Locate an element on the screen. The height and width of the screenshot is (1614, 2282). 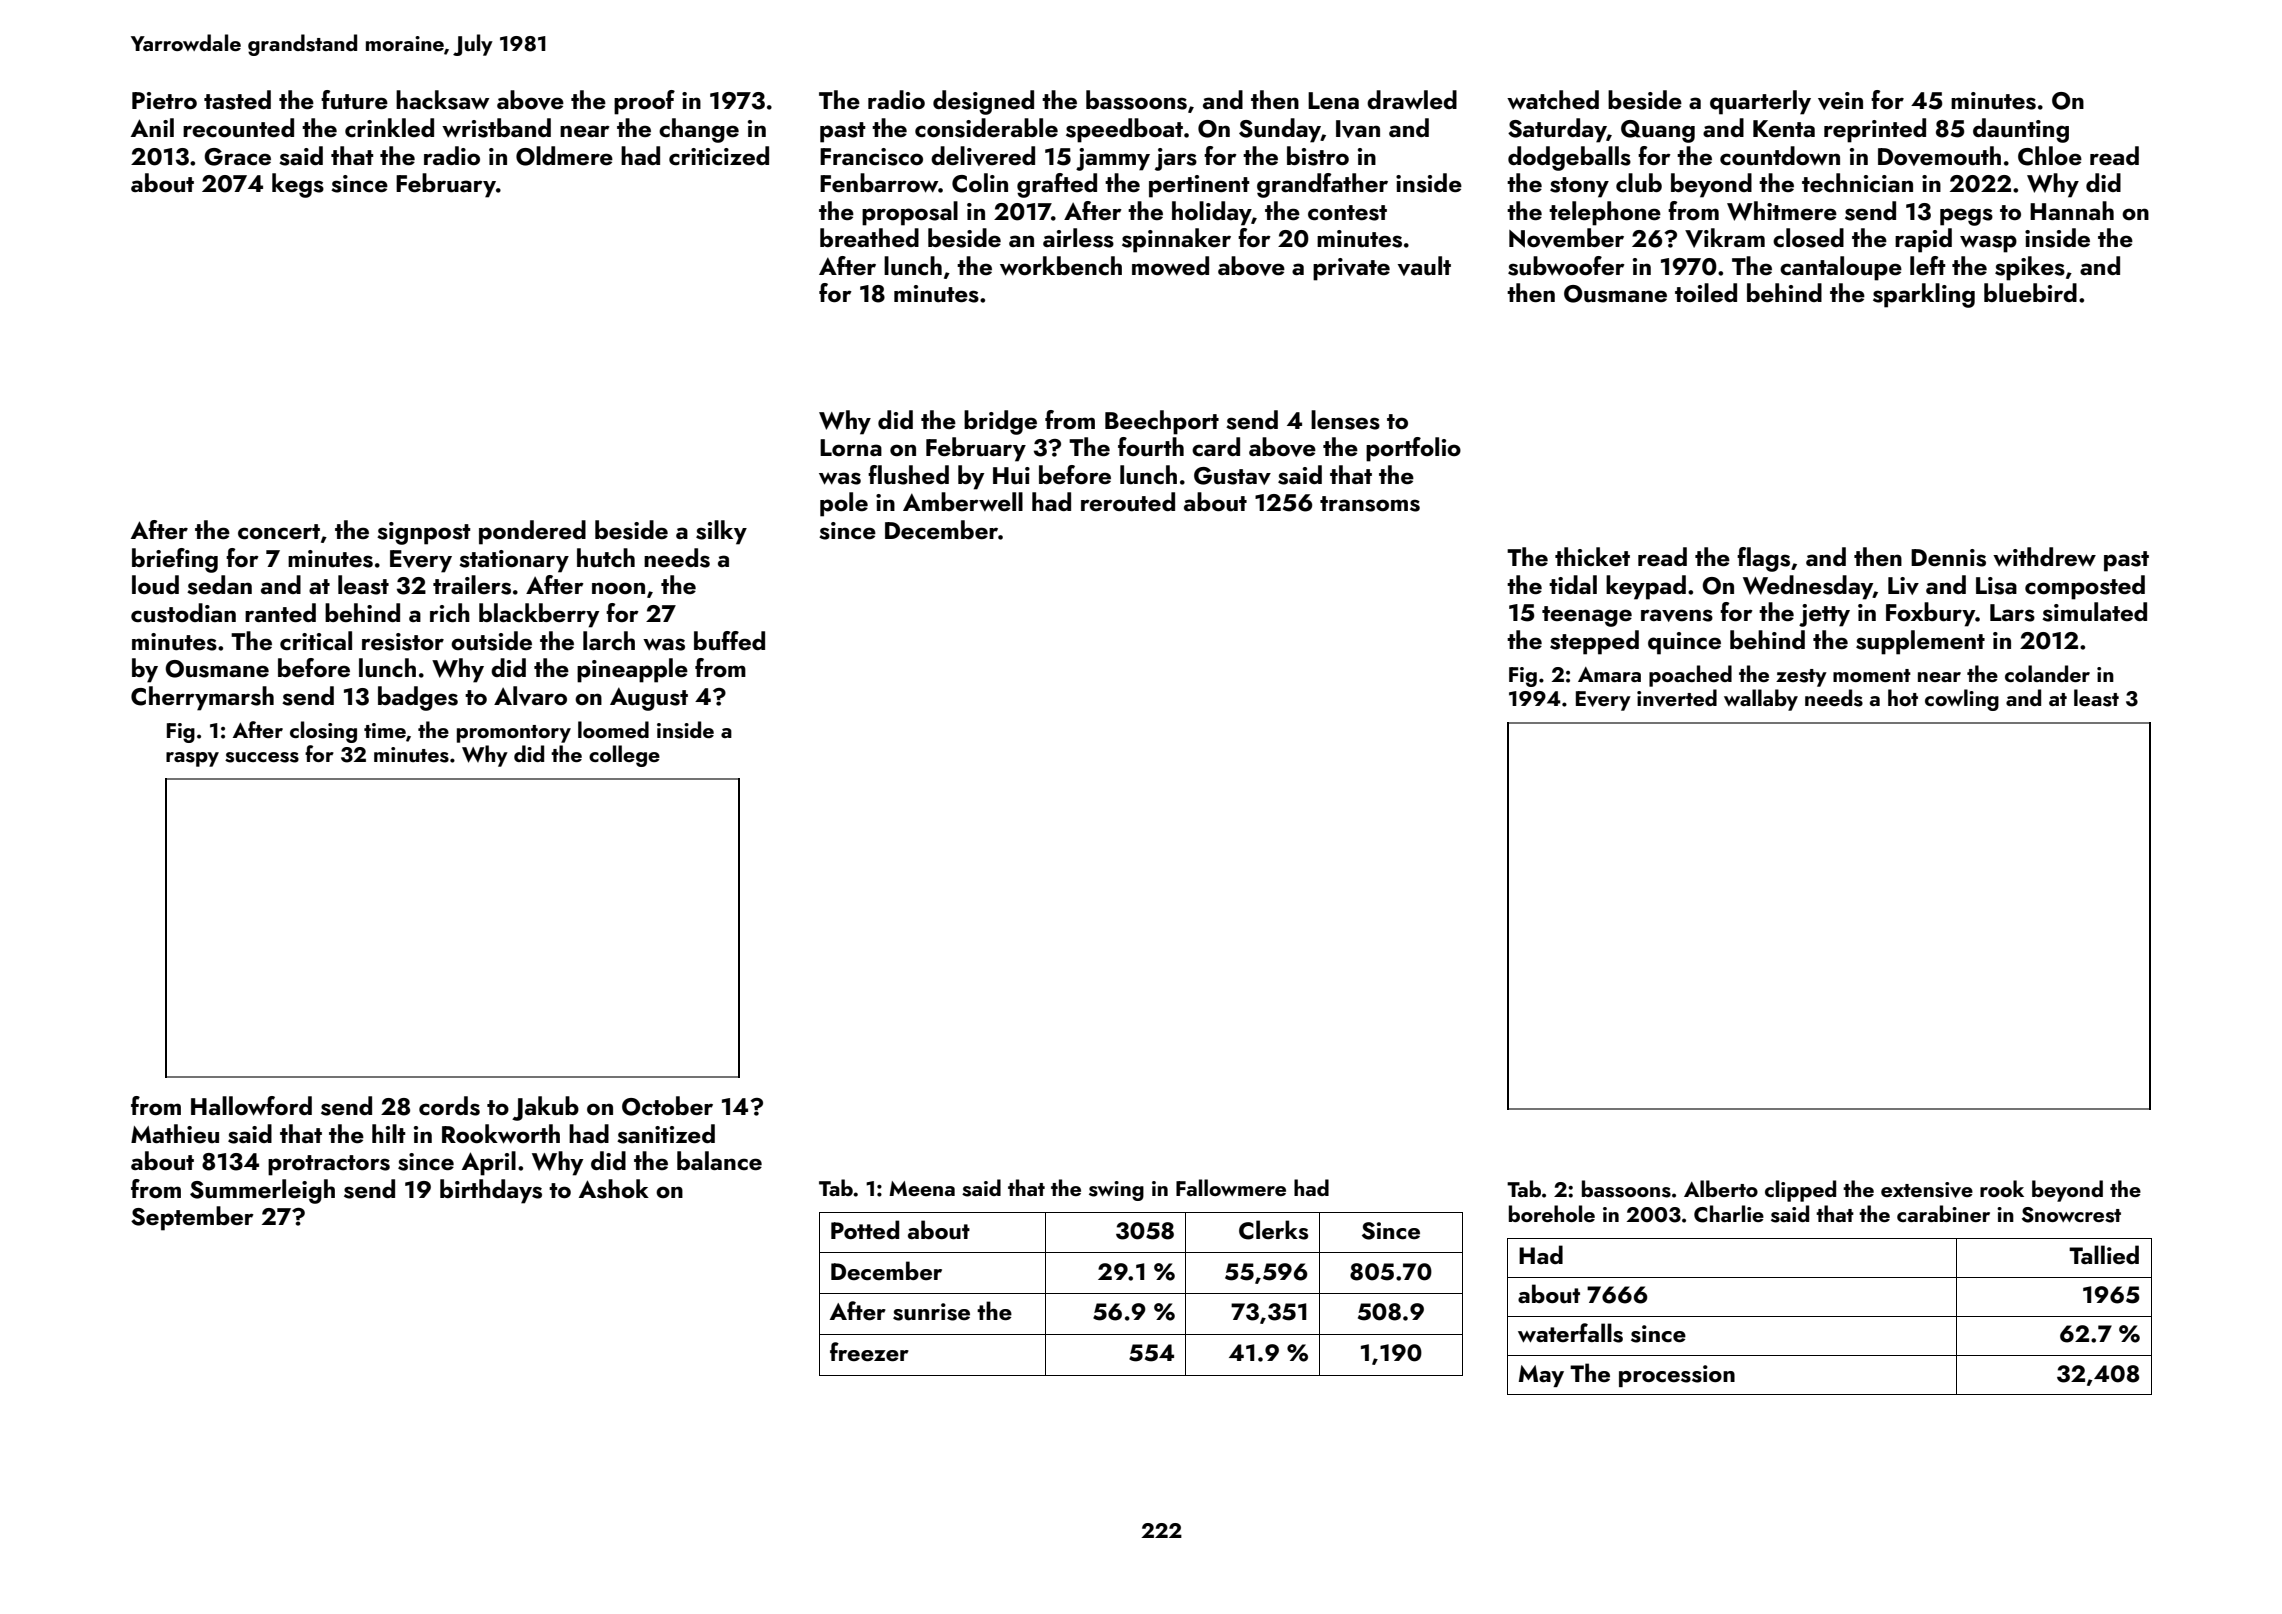
toiled is located at coordinates (1706, 292).
